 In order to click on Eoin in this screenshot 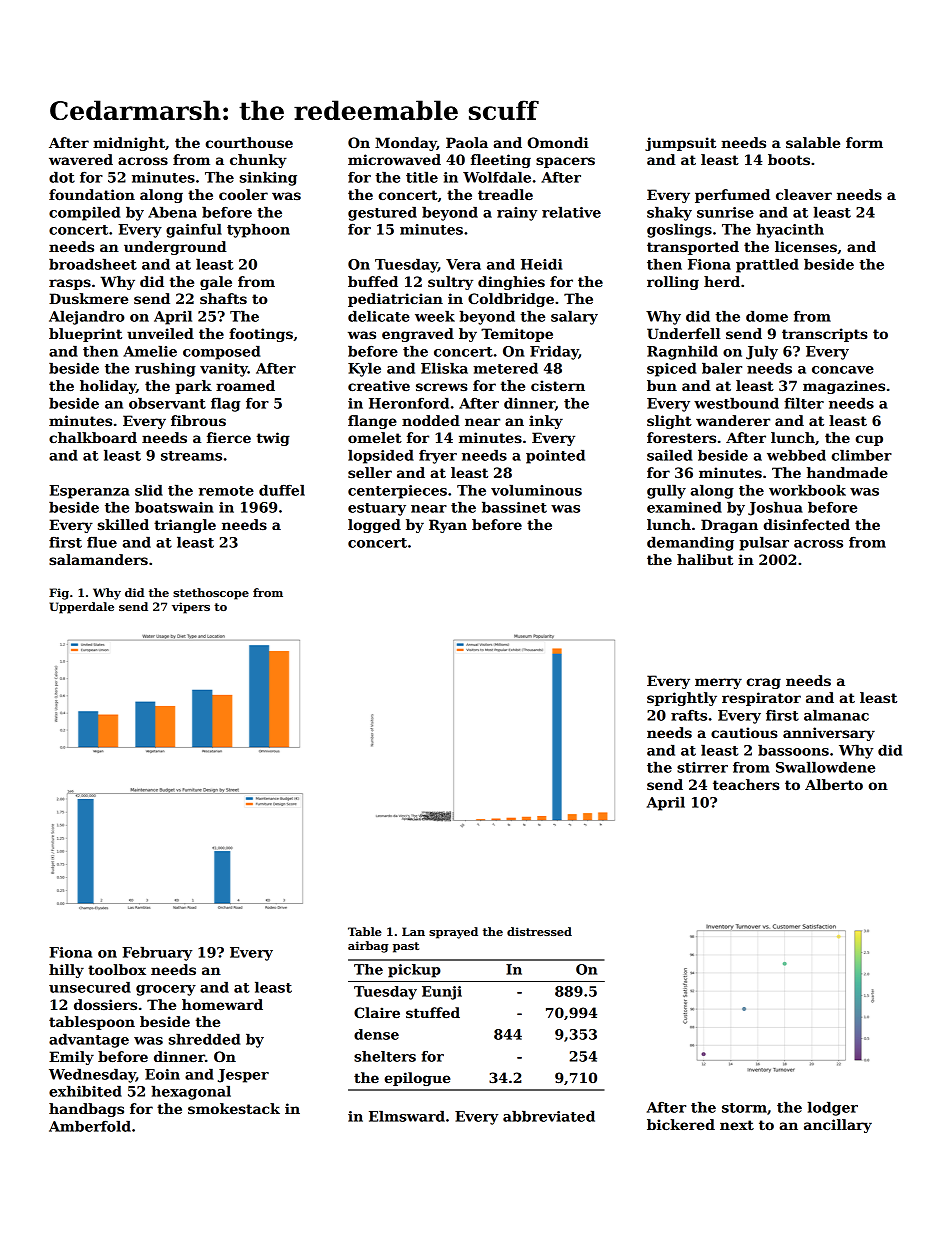, I will do `click(162, 1074)`.
